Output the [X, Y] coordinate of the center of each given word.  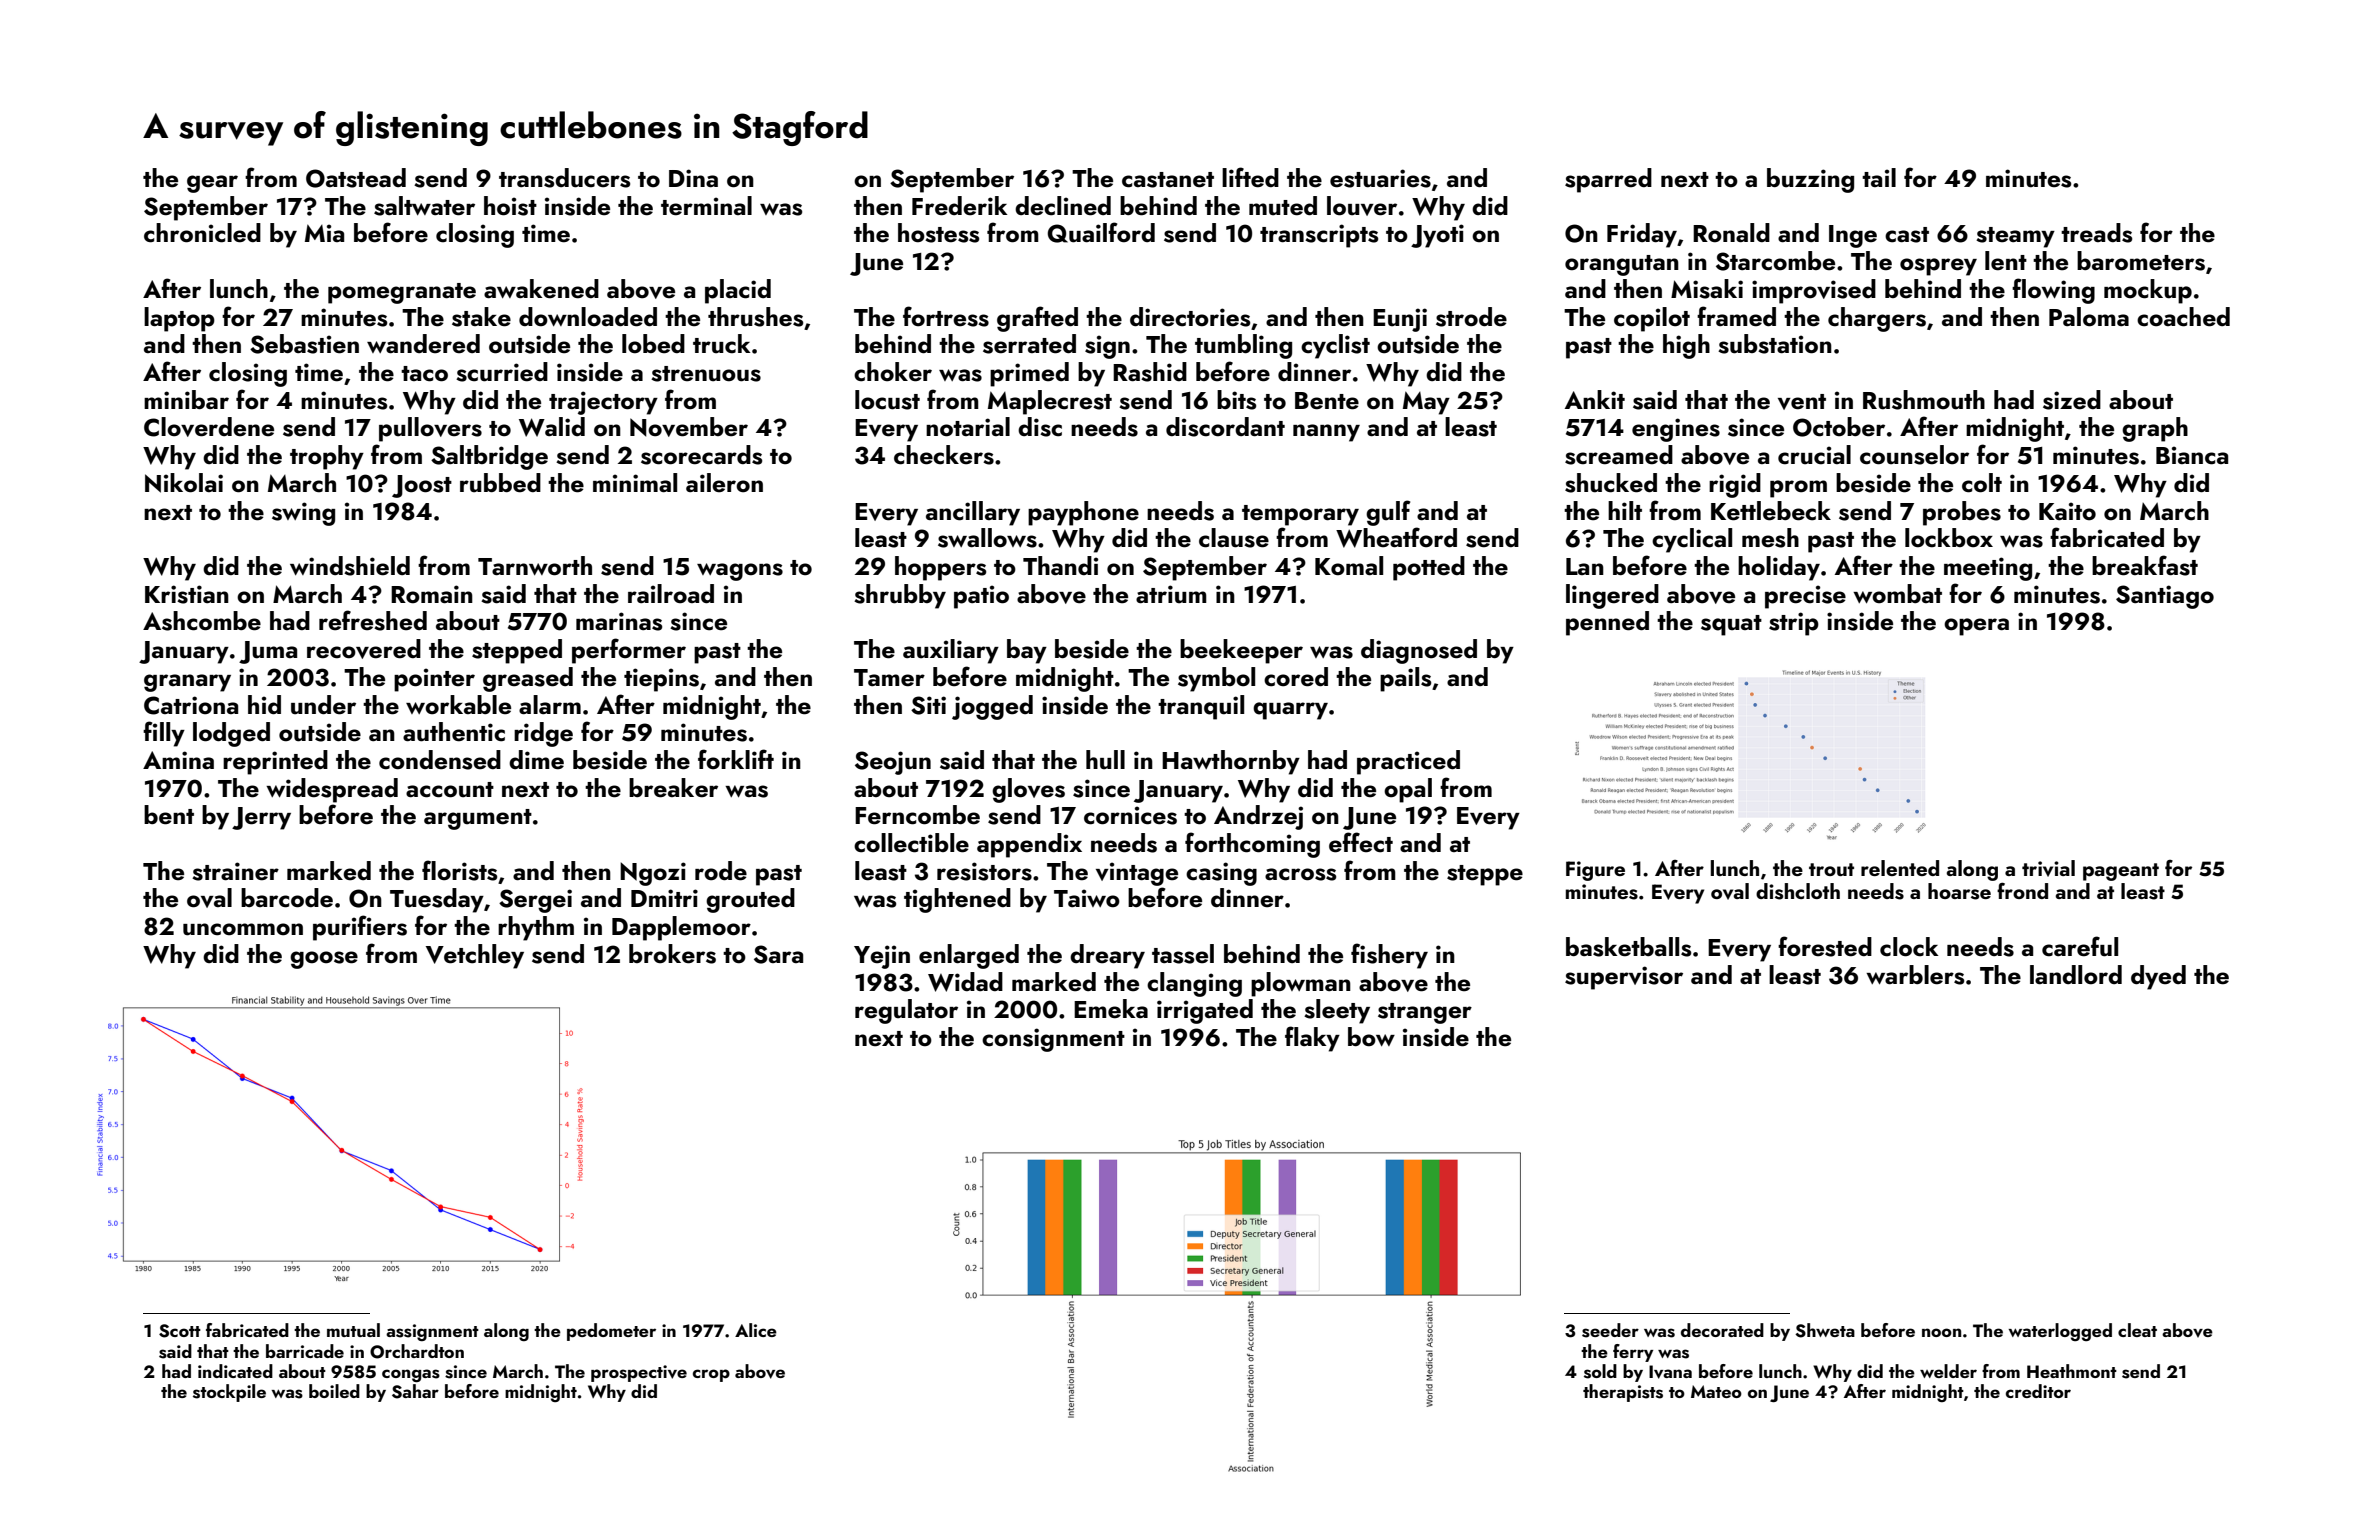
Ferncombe [917, 815]
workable [458, 705]
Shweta [1825, 1330]
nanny [1326, 433]
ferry [1633, 1353]
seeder [1610, 1330]
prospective [639, 1373]
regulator [906, 1011]
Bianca [2192, 455]
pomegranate [402, 293]
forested [1825, 946]
